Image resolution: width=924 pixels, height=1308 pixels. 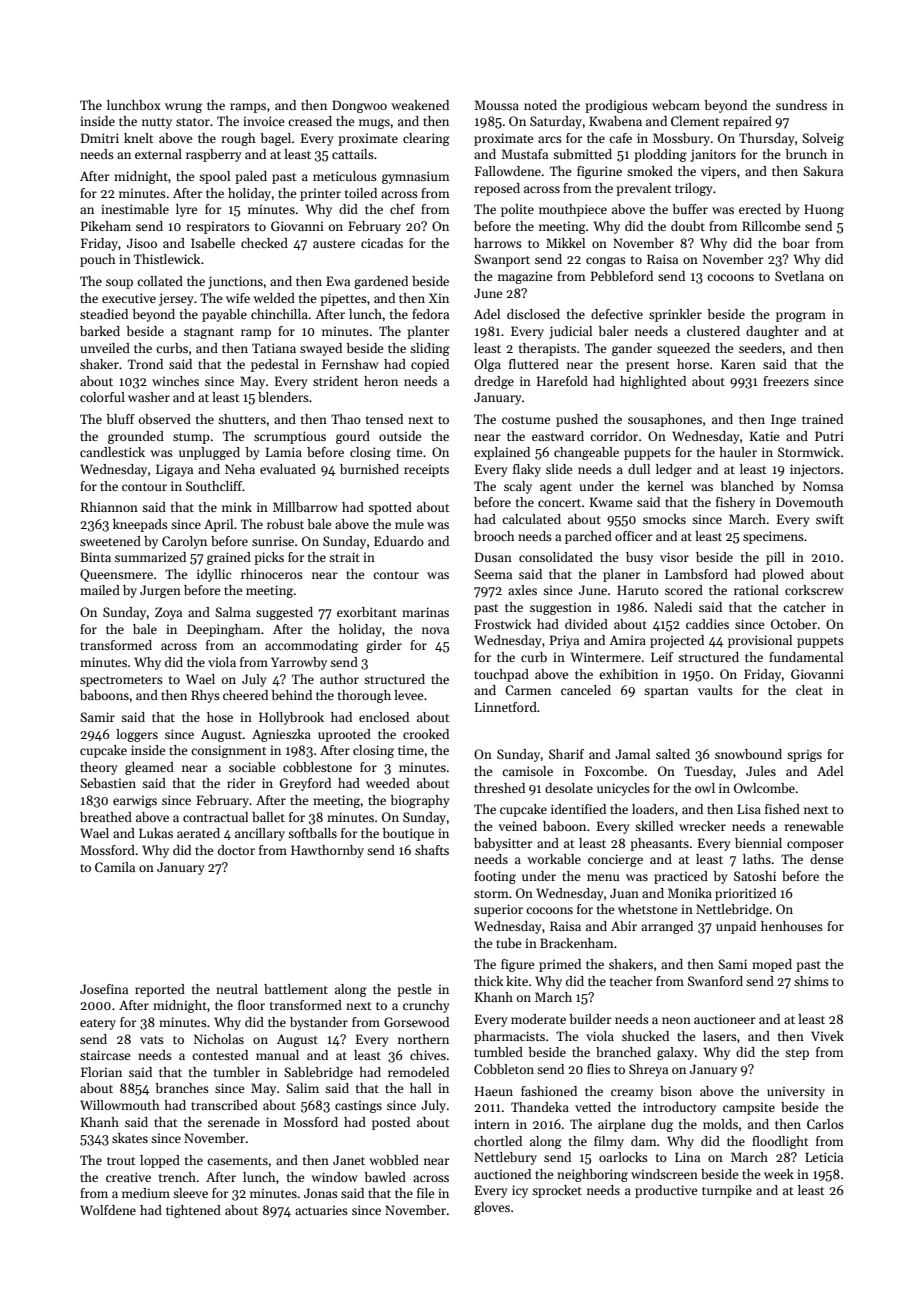 What do you see at coordinates (384, 419) in the screenshot?
I see `tensed` at bounding box center [384, 419].
